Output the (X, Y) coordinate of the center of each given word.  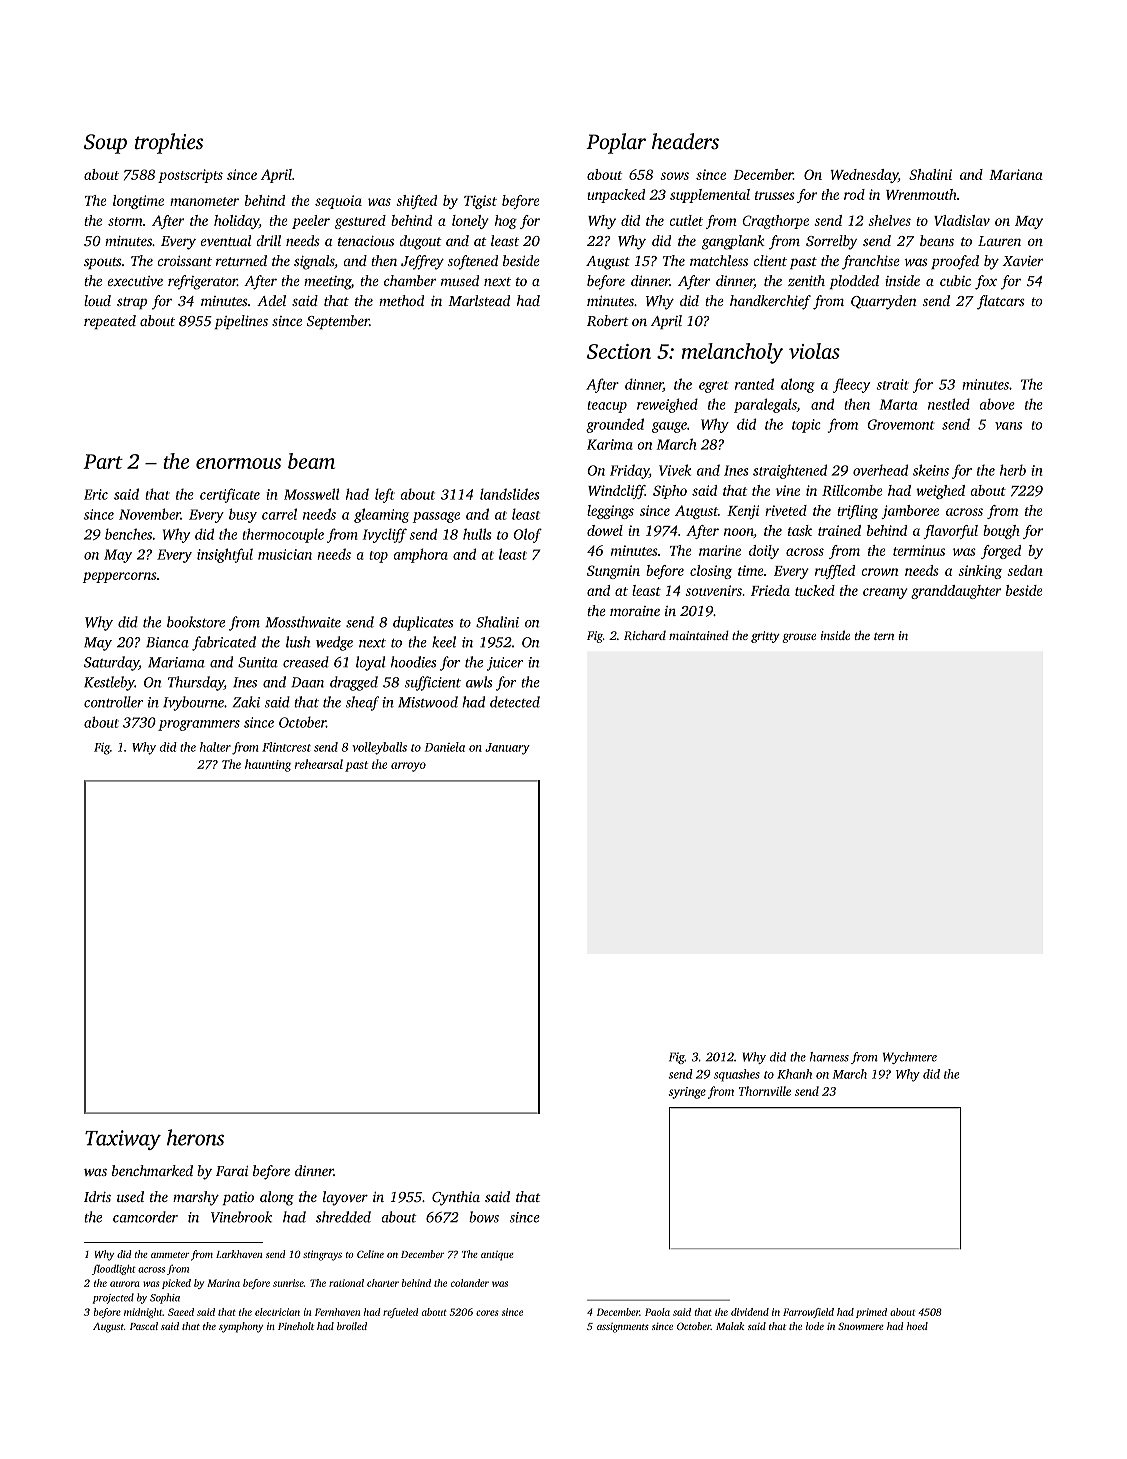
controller (113, 702)
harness (829, 1057)
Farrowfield (808, 1313)
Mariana (1016, 174)
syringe (687, 1093)
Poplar (616, 143)
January (507, 749)
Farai (232, 1171)
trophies (169, 143)
